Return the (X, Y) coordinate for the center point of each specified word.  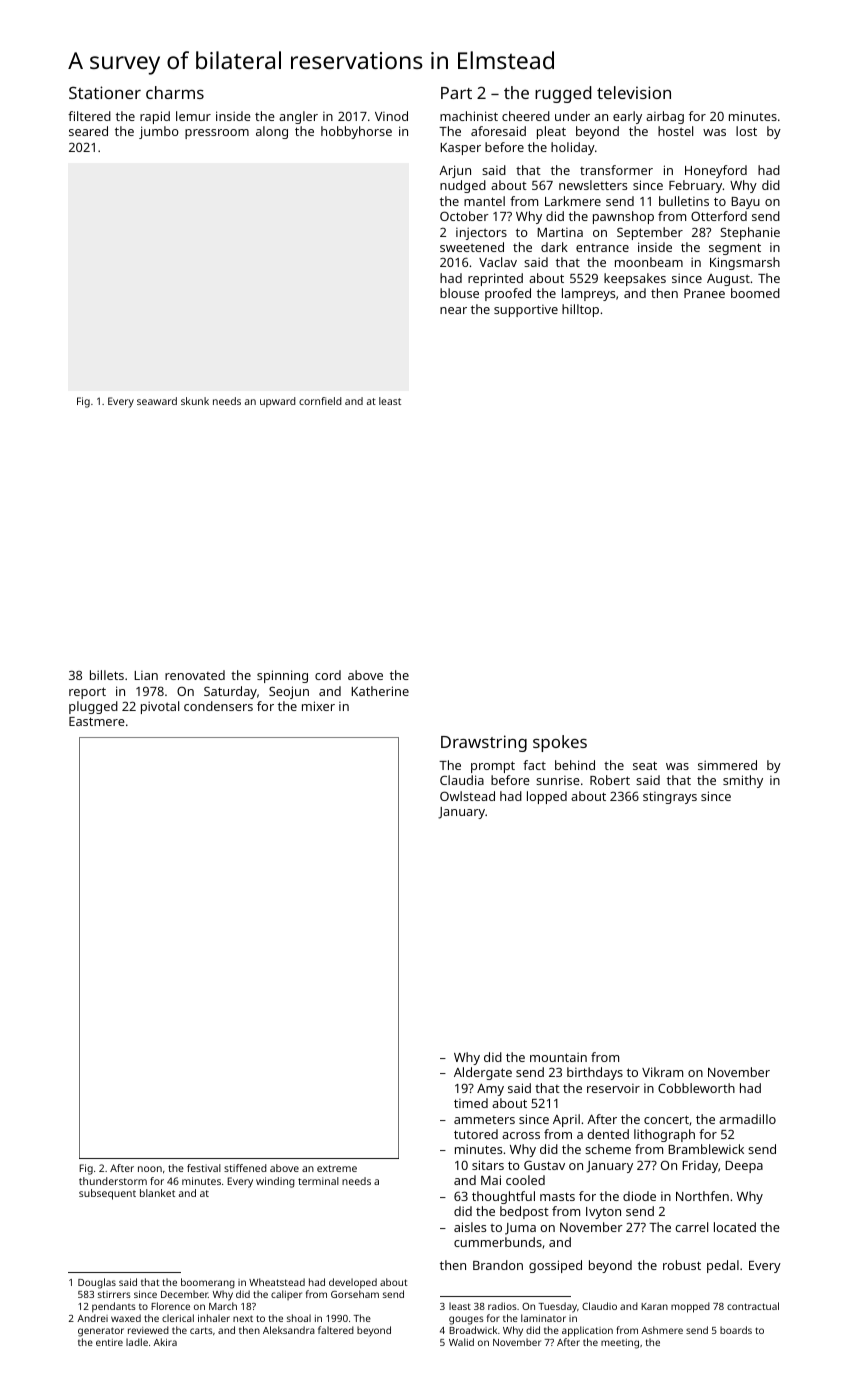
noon (150, 1169)
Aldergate (483, 1073)
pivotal (160, 707)
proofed (508, 294)
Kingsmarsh (745, 263)
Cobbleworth (696, 1088)
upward (278, 402)
